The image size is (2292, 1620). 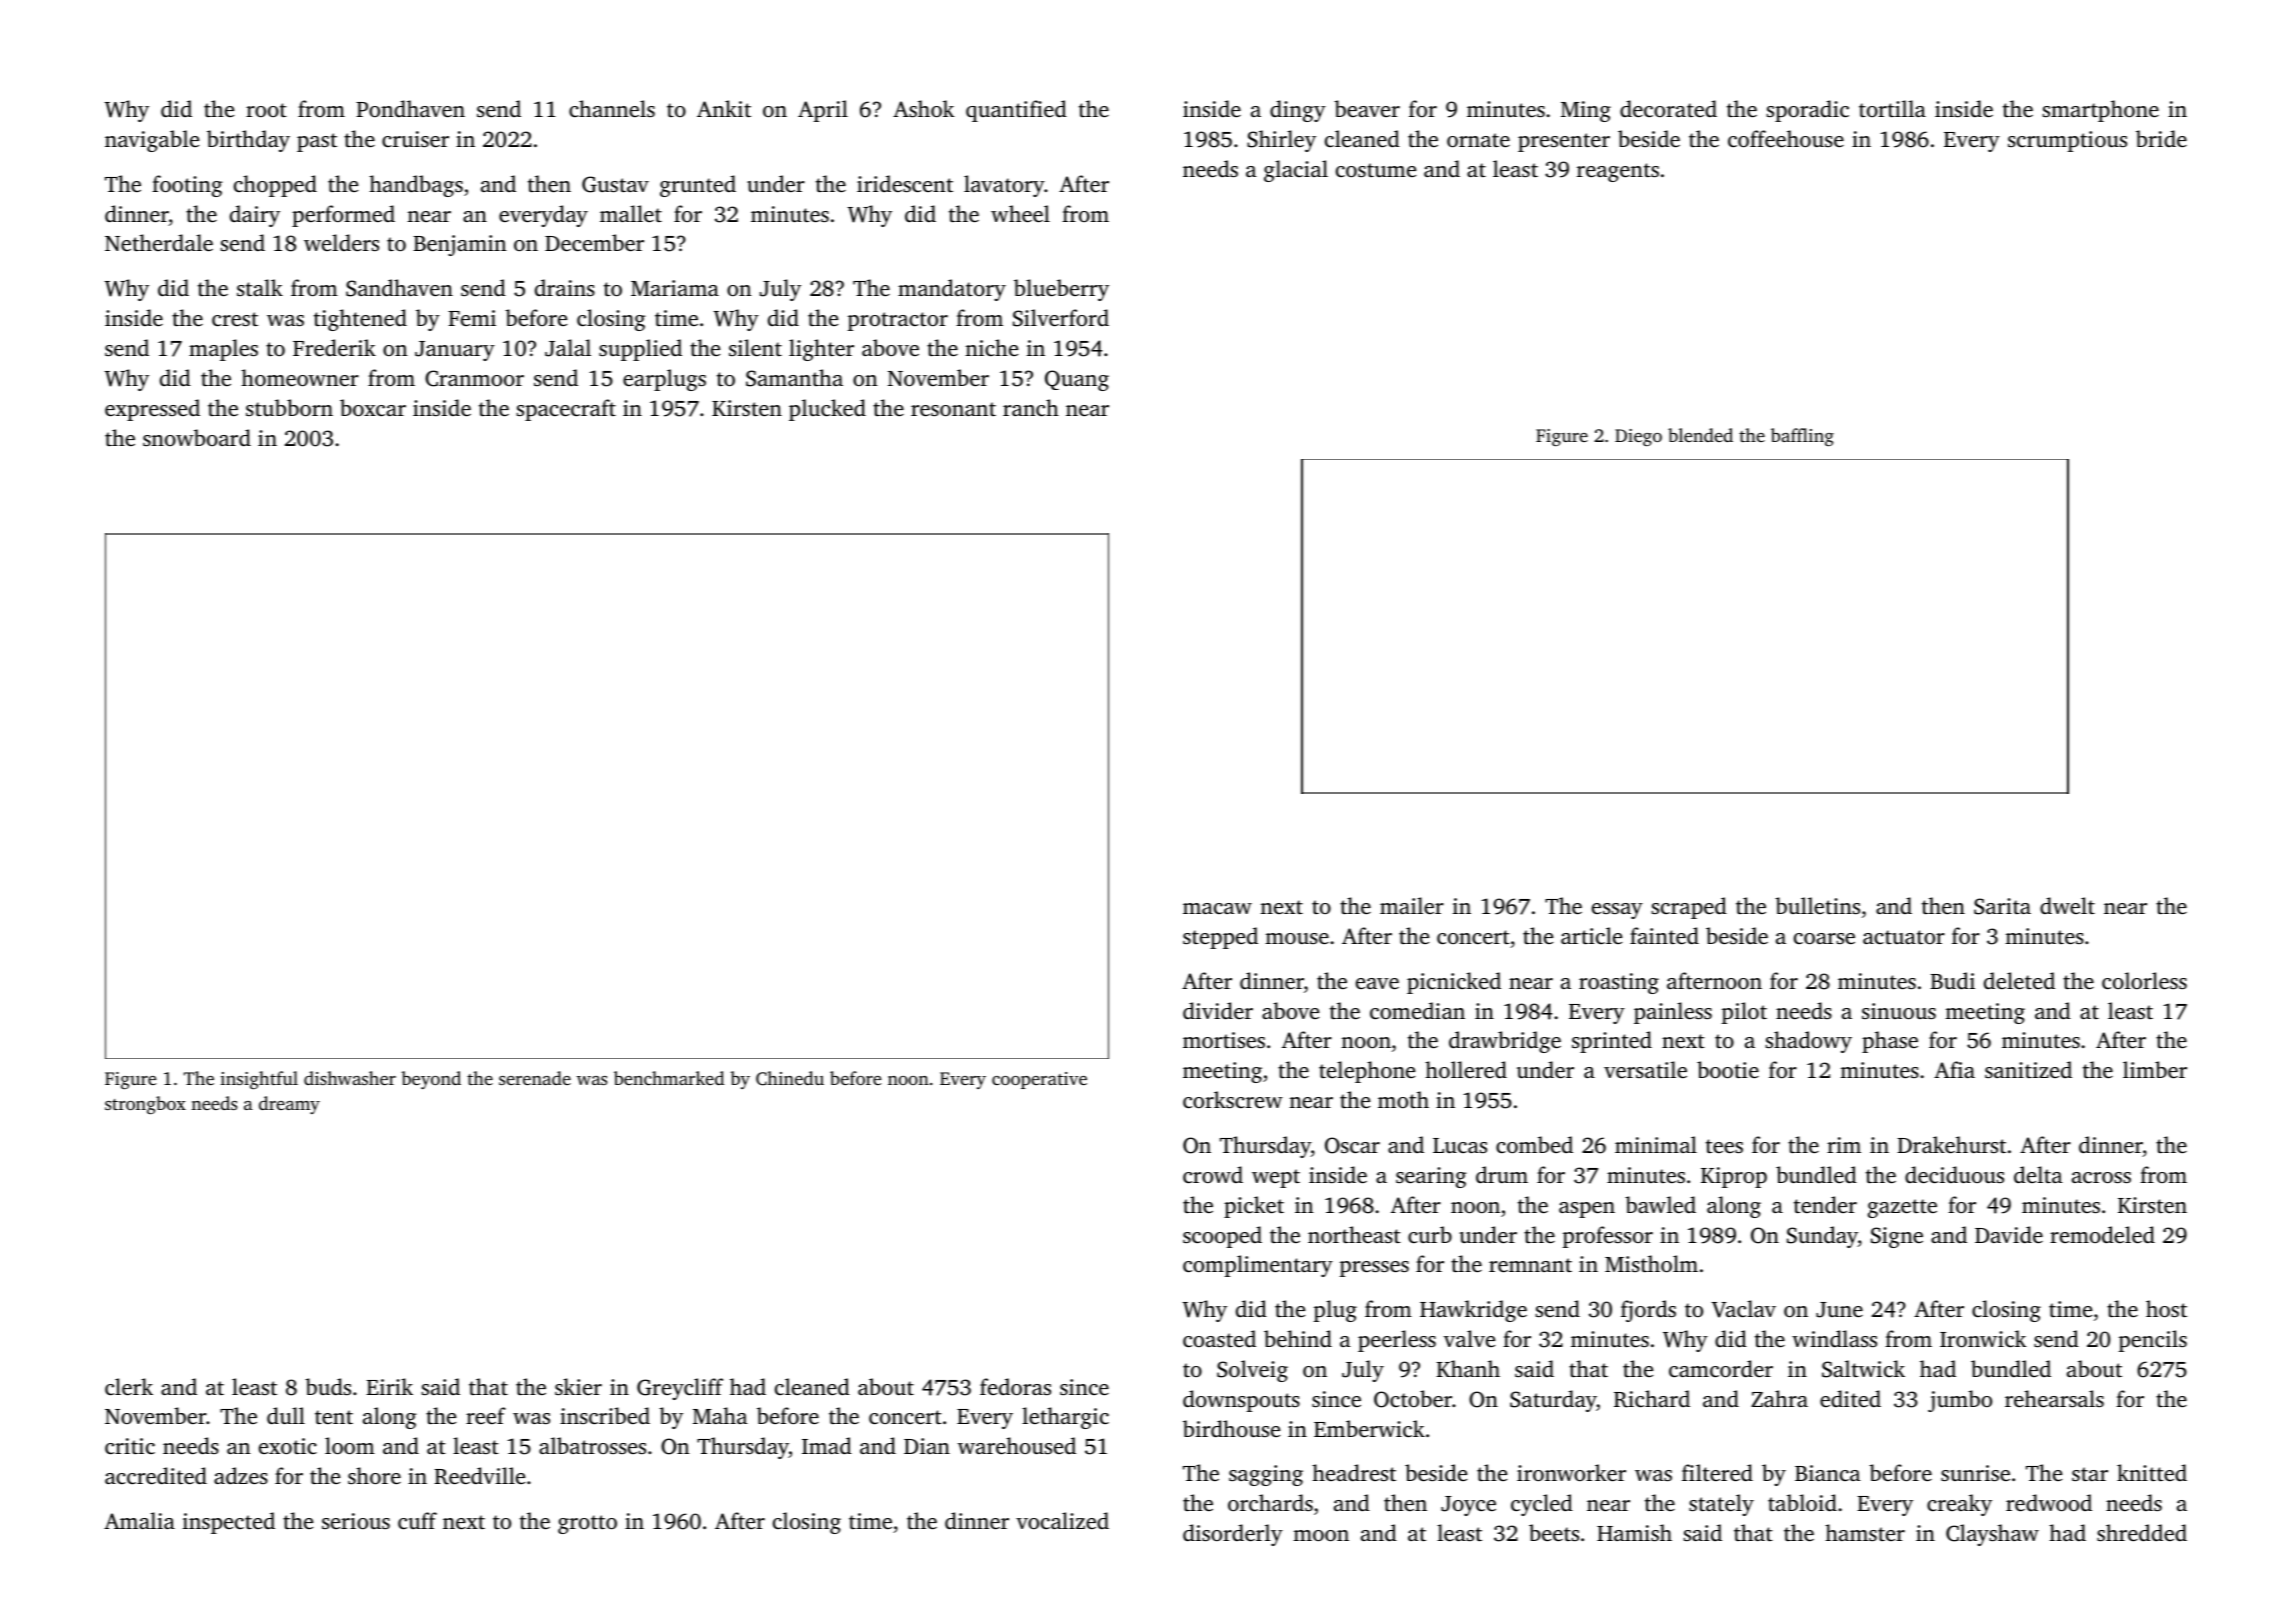 I want to click on boxcar, so click(x=373, y=407).
